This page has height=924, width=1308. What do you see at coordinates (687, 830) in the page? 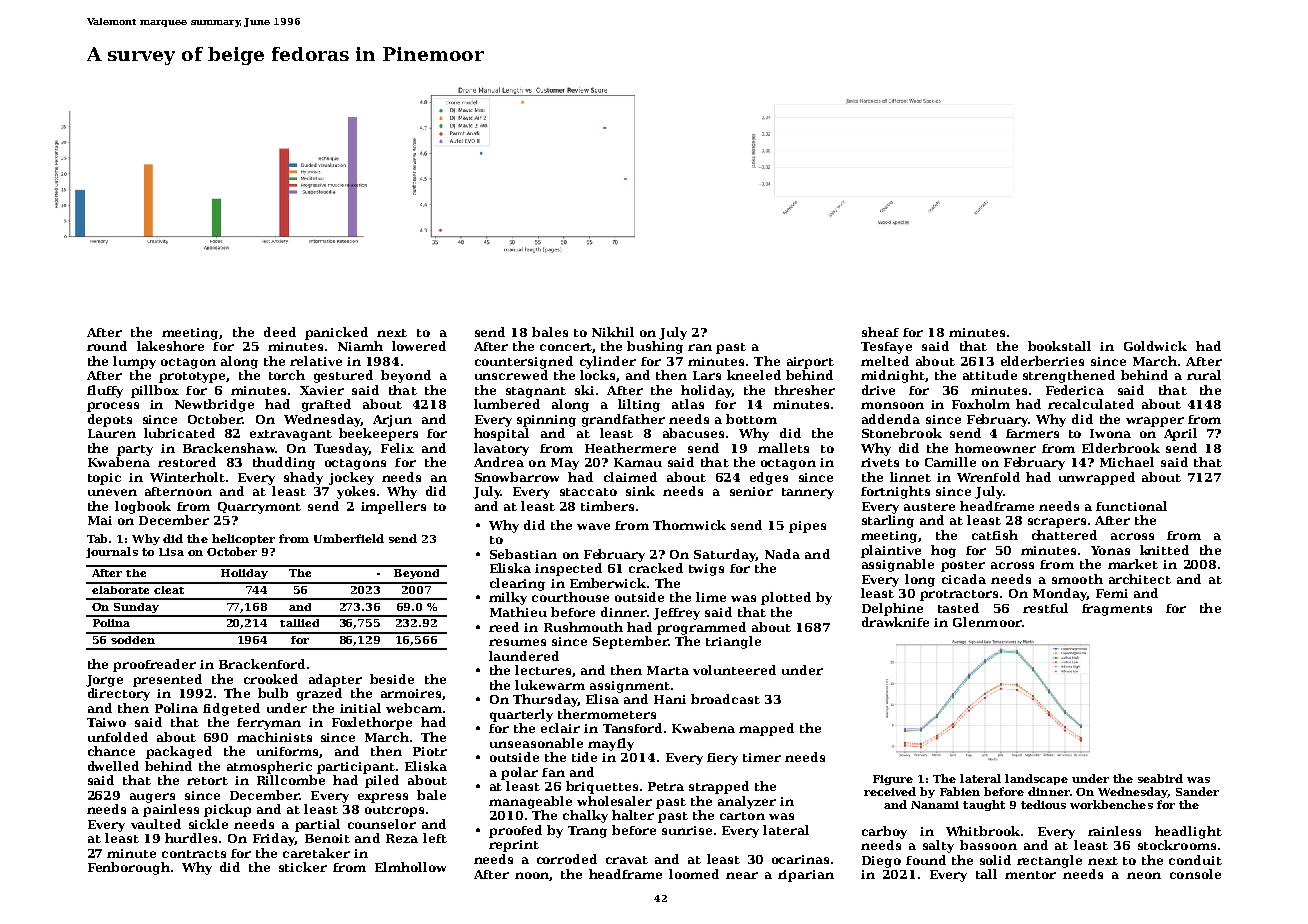
I see `sunrise` at bounding box center [687, 830].
